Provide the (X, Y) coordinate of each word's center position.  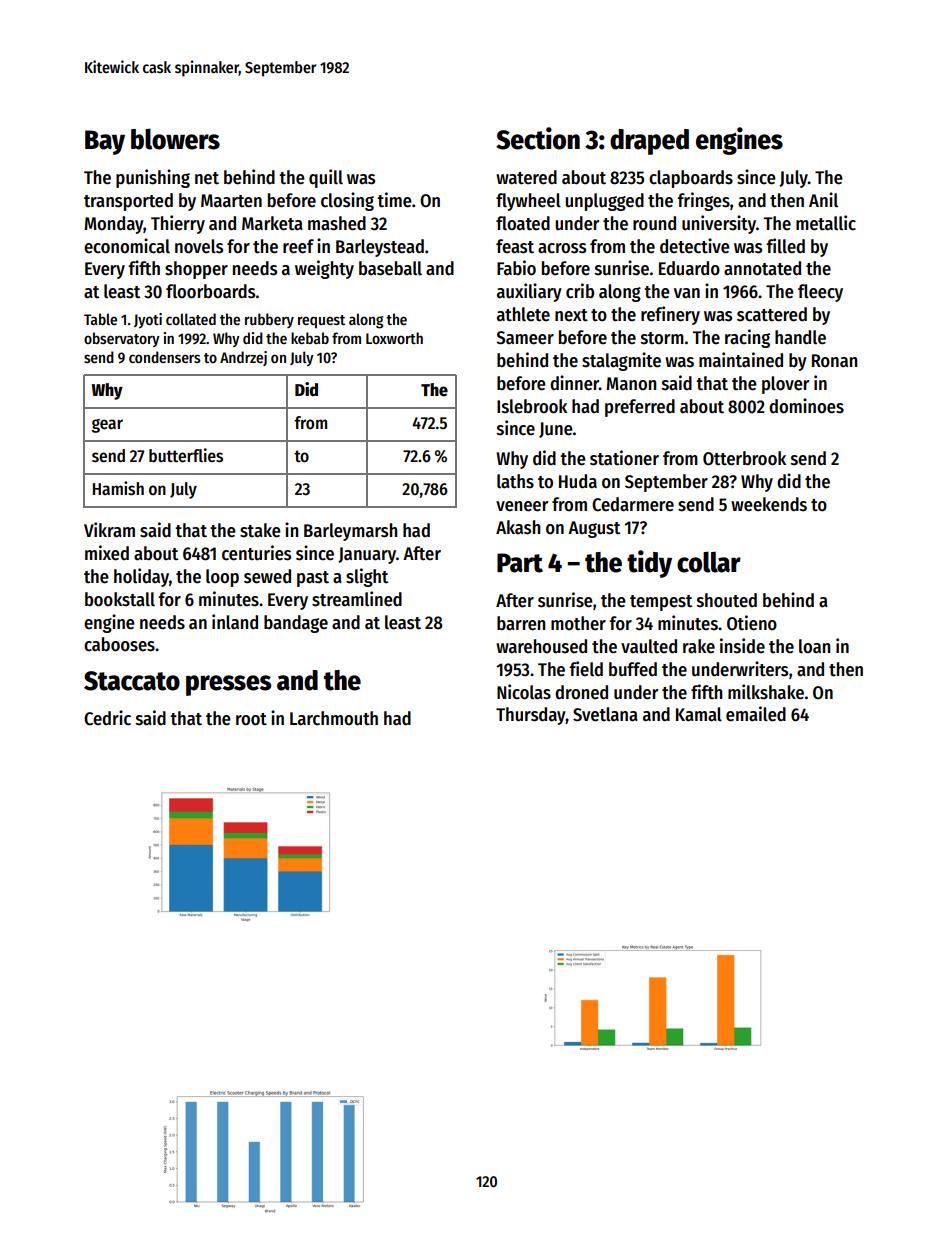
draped (649, 142)
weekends (769, 504)
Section (538, 138)
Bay (105, 142)
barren (521, 623)
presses (228, 685)
